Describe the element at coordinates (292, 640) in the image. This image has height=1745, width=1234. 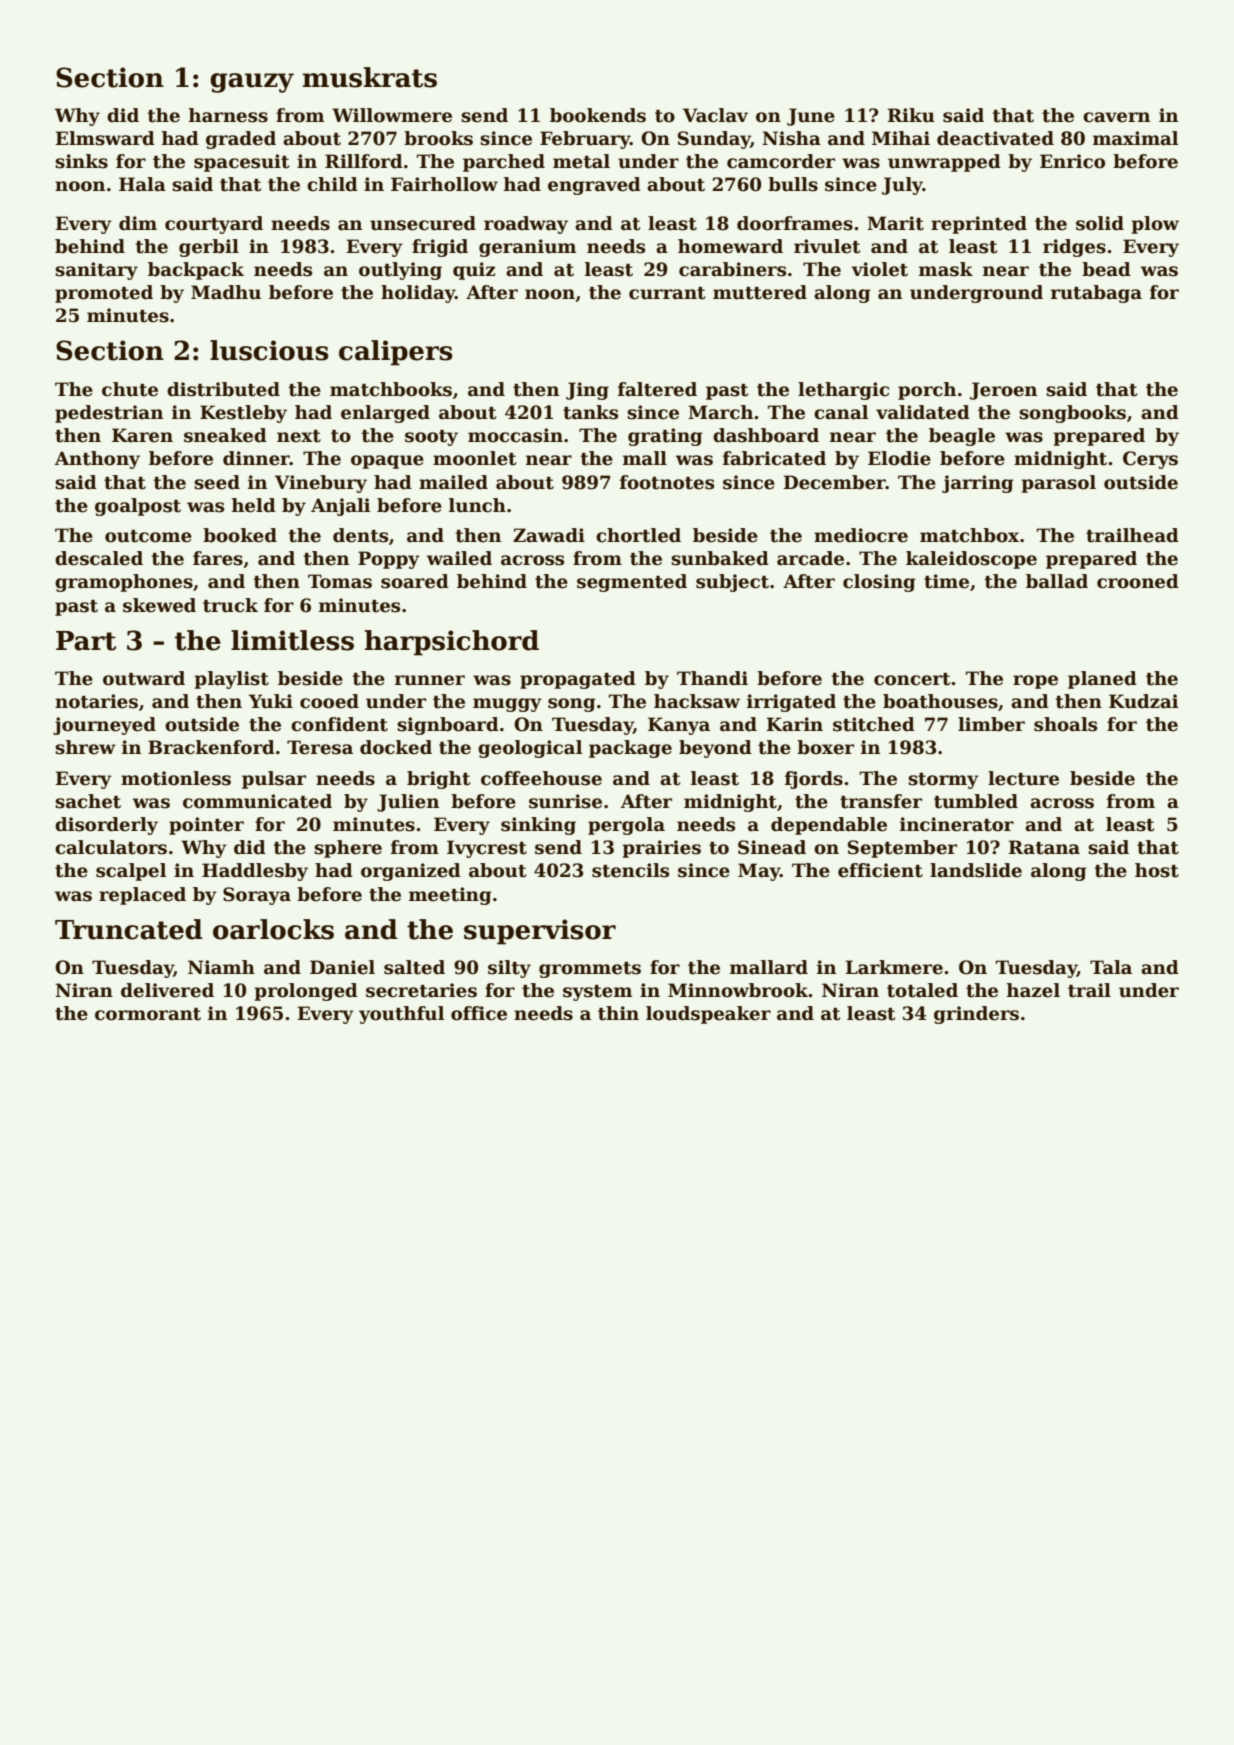
I see `limitless` at that location.
